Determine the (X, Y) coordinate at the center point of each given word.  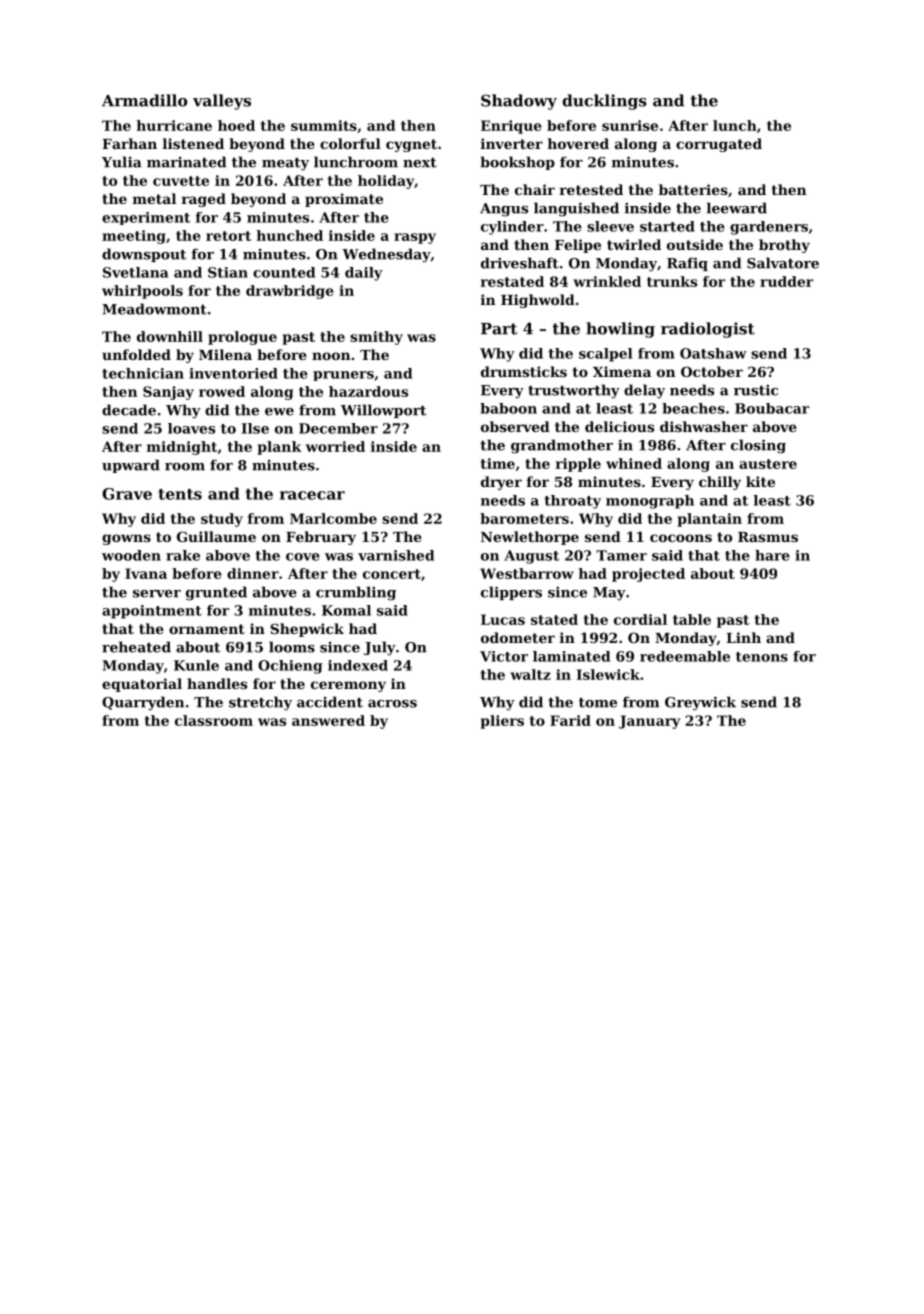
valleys (222, 102)
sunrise (630, 125)
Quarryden (143, 703)
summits (324, 125)
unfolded (136, 354)
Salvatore (783, 263)
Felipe (578, 246)
